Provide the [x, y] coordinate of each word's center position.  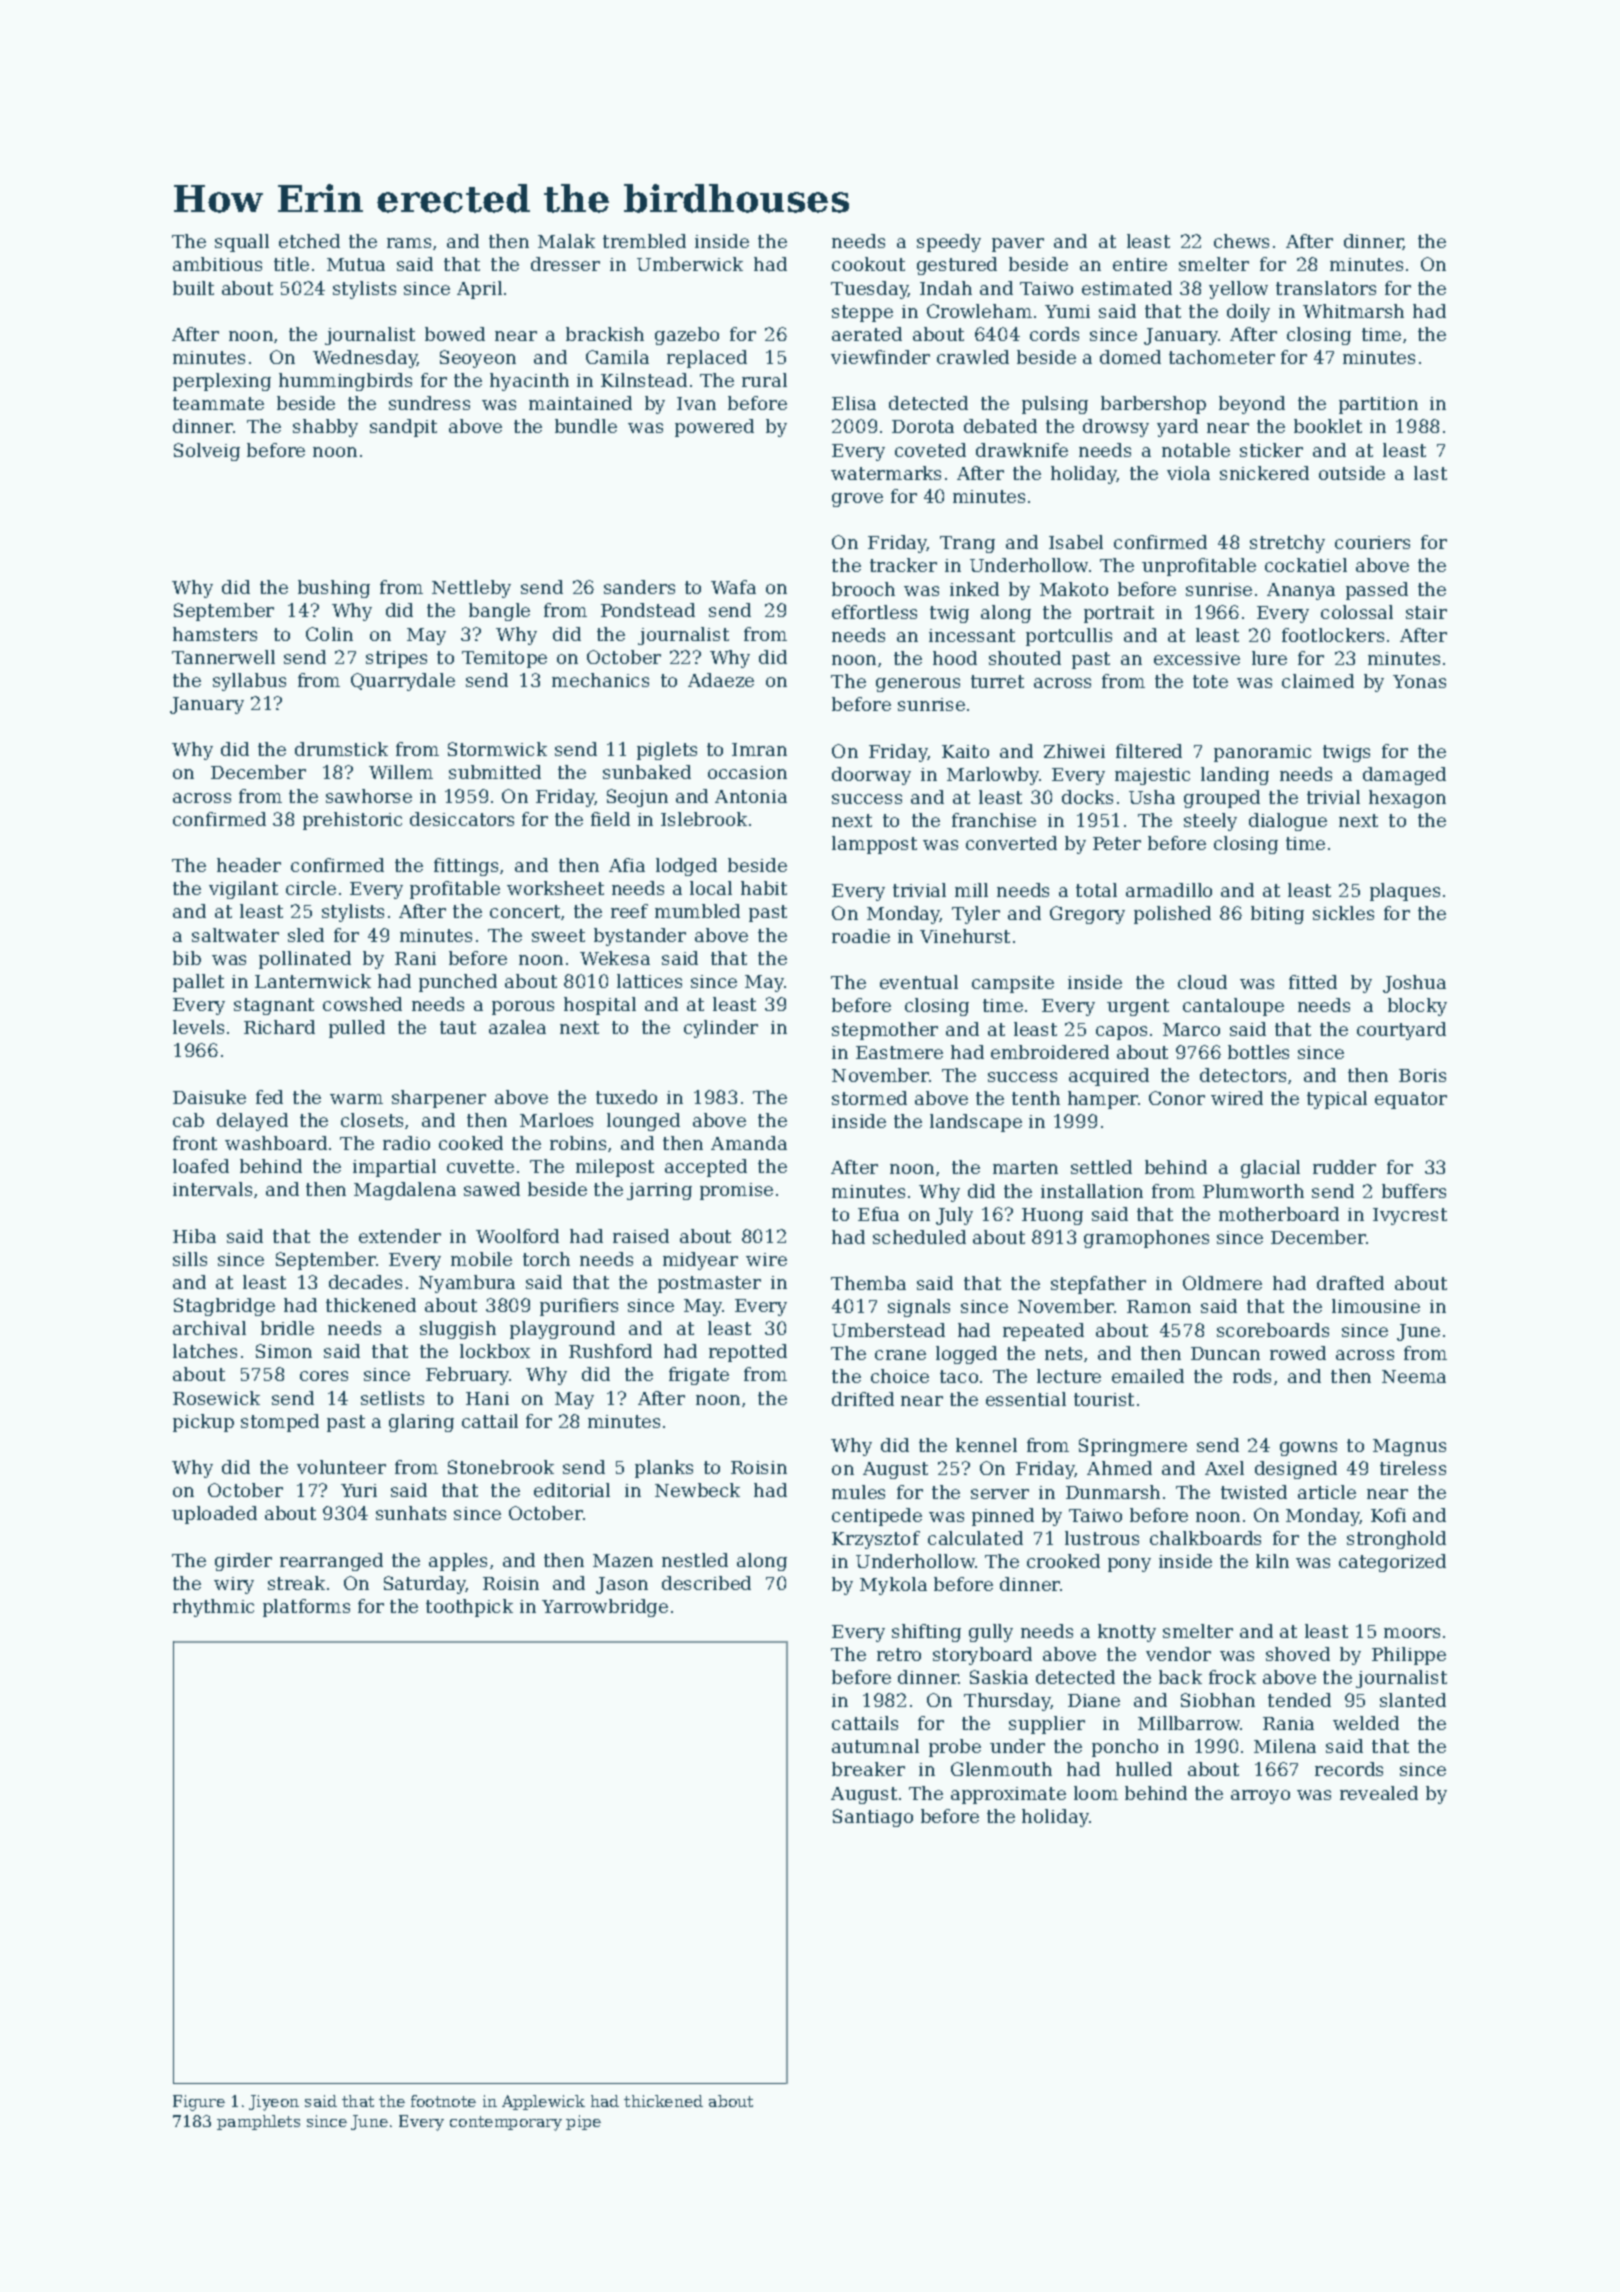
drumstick [341, 749]
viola [1188, 473]
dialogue [1288, 822]
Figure [199, 2103]
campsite [1013, 984]
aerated [867, 334]
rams [409, 243]
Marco [1191, 1029]
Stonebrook [501, 1467]
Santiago [873, 1818]
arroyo [1260, 1797]
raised [641, 1236]
